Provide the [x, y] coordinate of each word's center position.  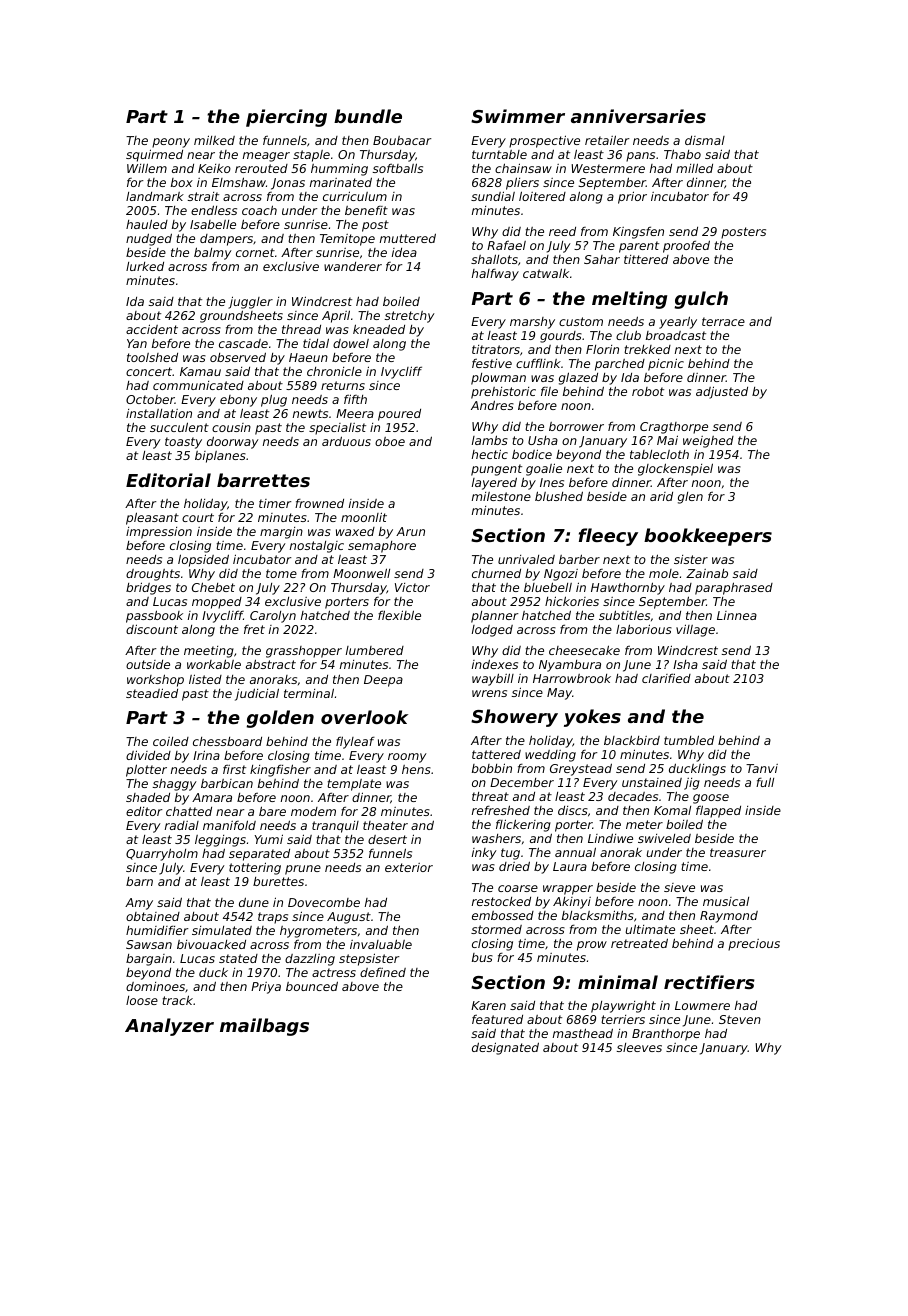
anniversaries [638, 116]
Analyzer [169, 1027]
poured [399, 415]
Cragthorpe [674, 428]
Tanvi [762, 768]
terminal [309, 693]
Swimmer [518, 116]
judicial [257, 694]
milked [214, 140]
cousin [231, 427]
